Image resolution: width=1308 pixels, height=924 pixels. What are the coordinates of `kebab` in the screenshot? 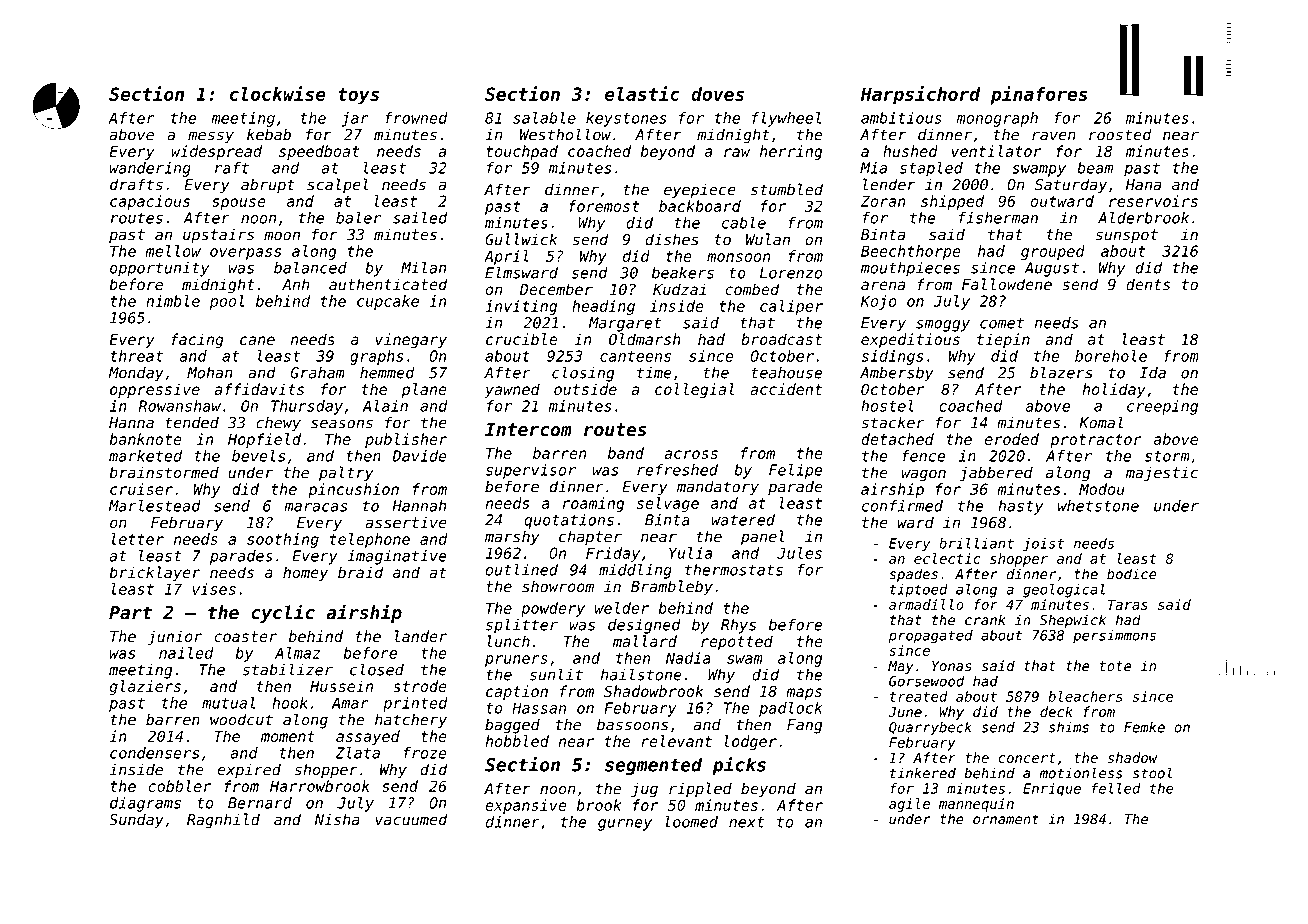 It's located at (269, 134).
